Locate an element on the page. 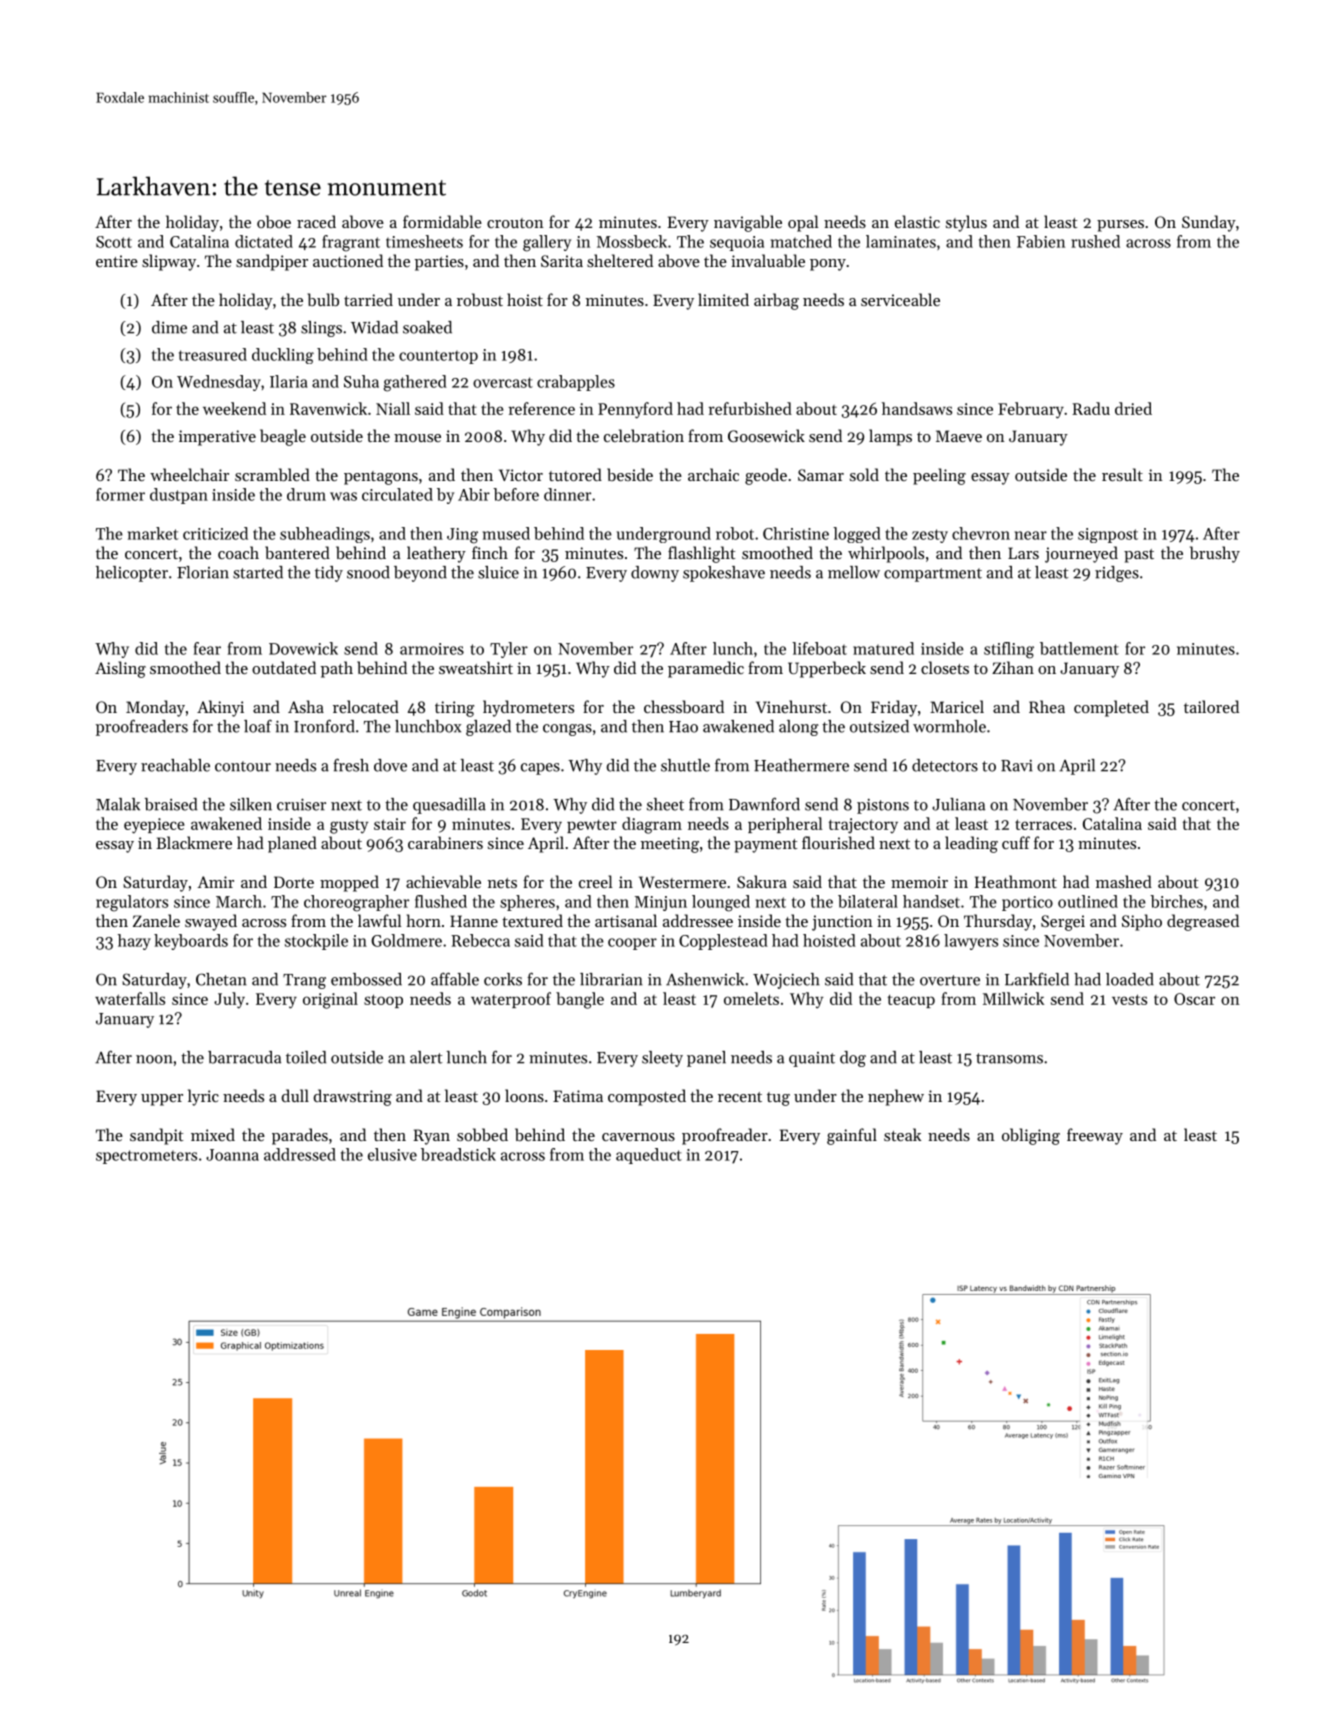 This image has width=1335, height=1727. freeway is located at coordinates (1095, 1136).
